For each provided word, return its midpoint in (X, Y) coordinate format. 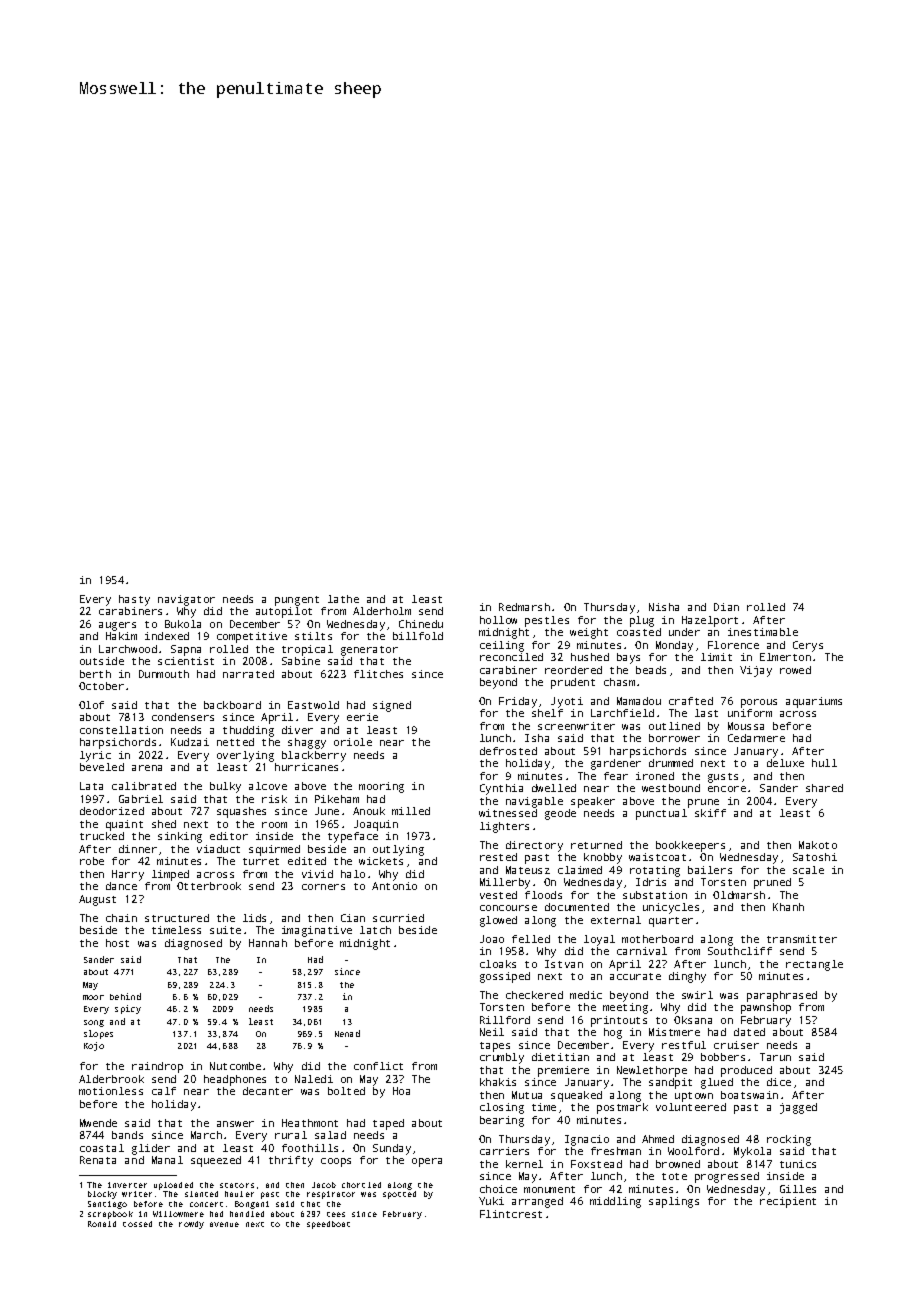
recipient (788, 1202)
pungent (297, 601)
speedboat (328, 1225)
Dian (726, 607)
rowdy (191, 1225)
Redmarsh (524, 607)
